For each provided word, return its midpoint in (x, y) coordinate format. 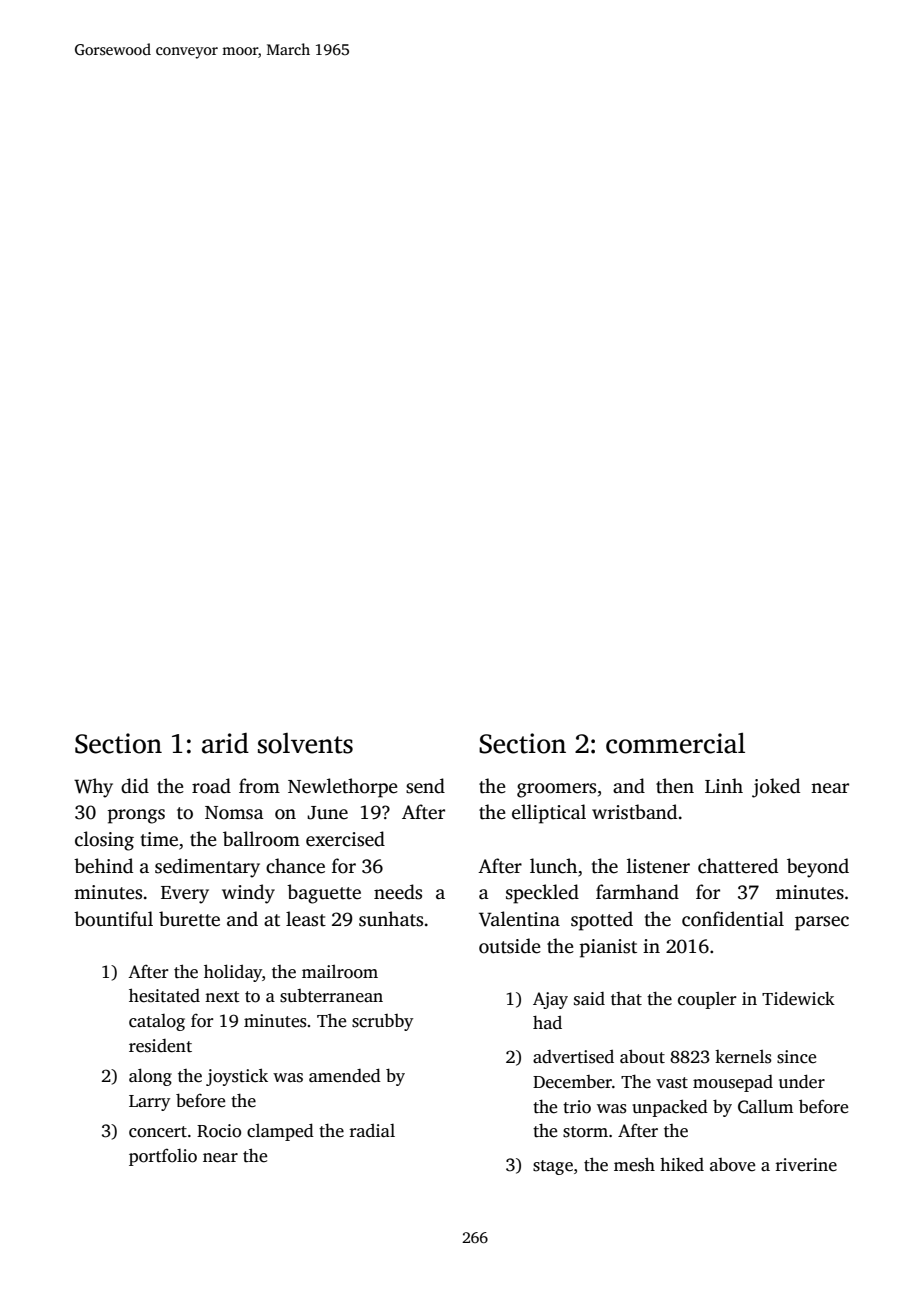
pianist (608, 948)
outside (510, 946)
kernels (743, 1057)
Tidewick (798, 998)
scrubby (382, 1022)
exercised (345, 839)
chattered (738, 866)
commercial (675, 743)
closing (104, 841)
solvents (305, 743)
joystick (237, 1077)
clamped (280, 1132)
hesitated (164, 995)
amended (345, 1075)
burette (189, 919)
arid (225, 743)
